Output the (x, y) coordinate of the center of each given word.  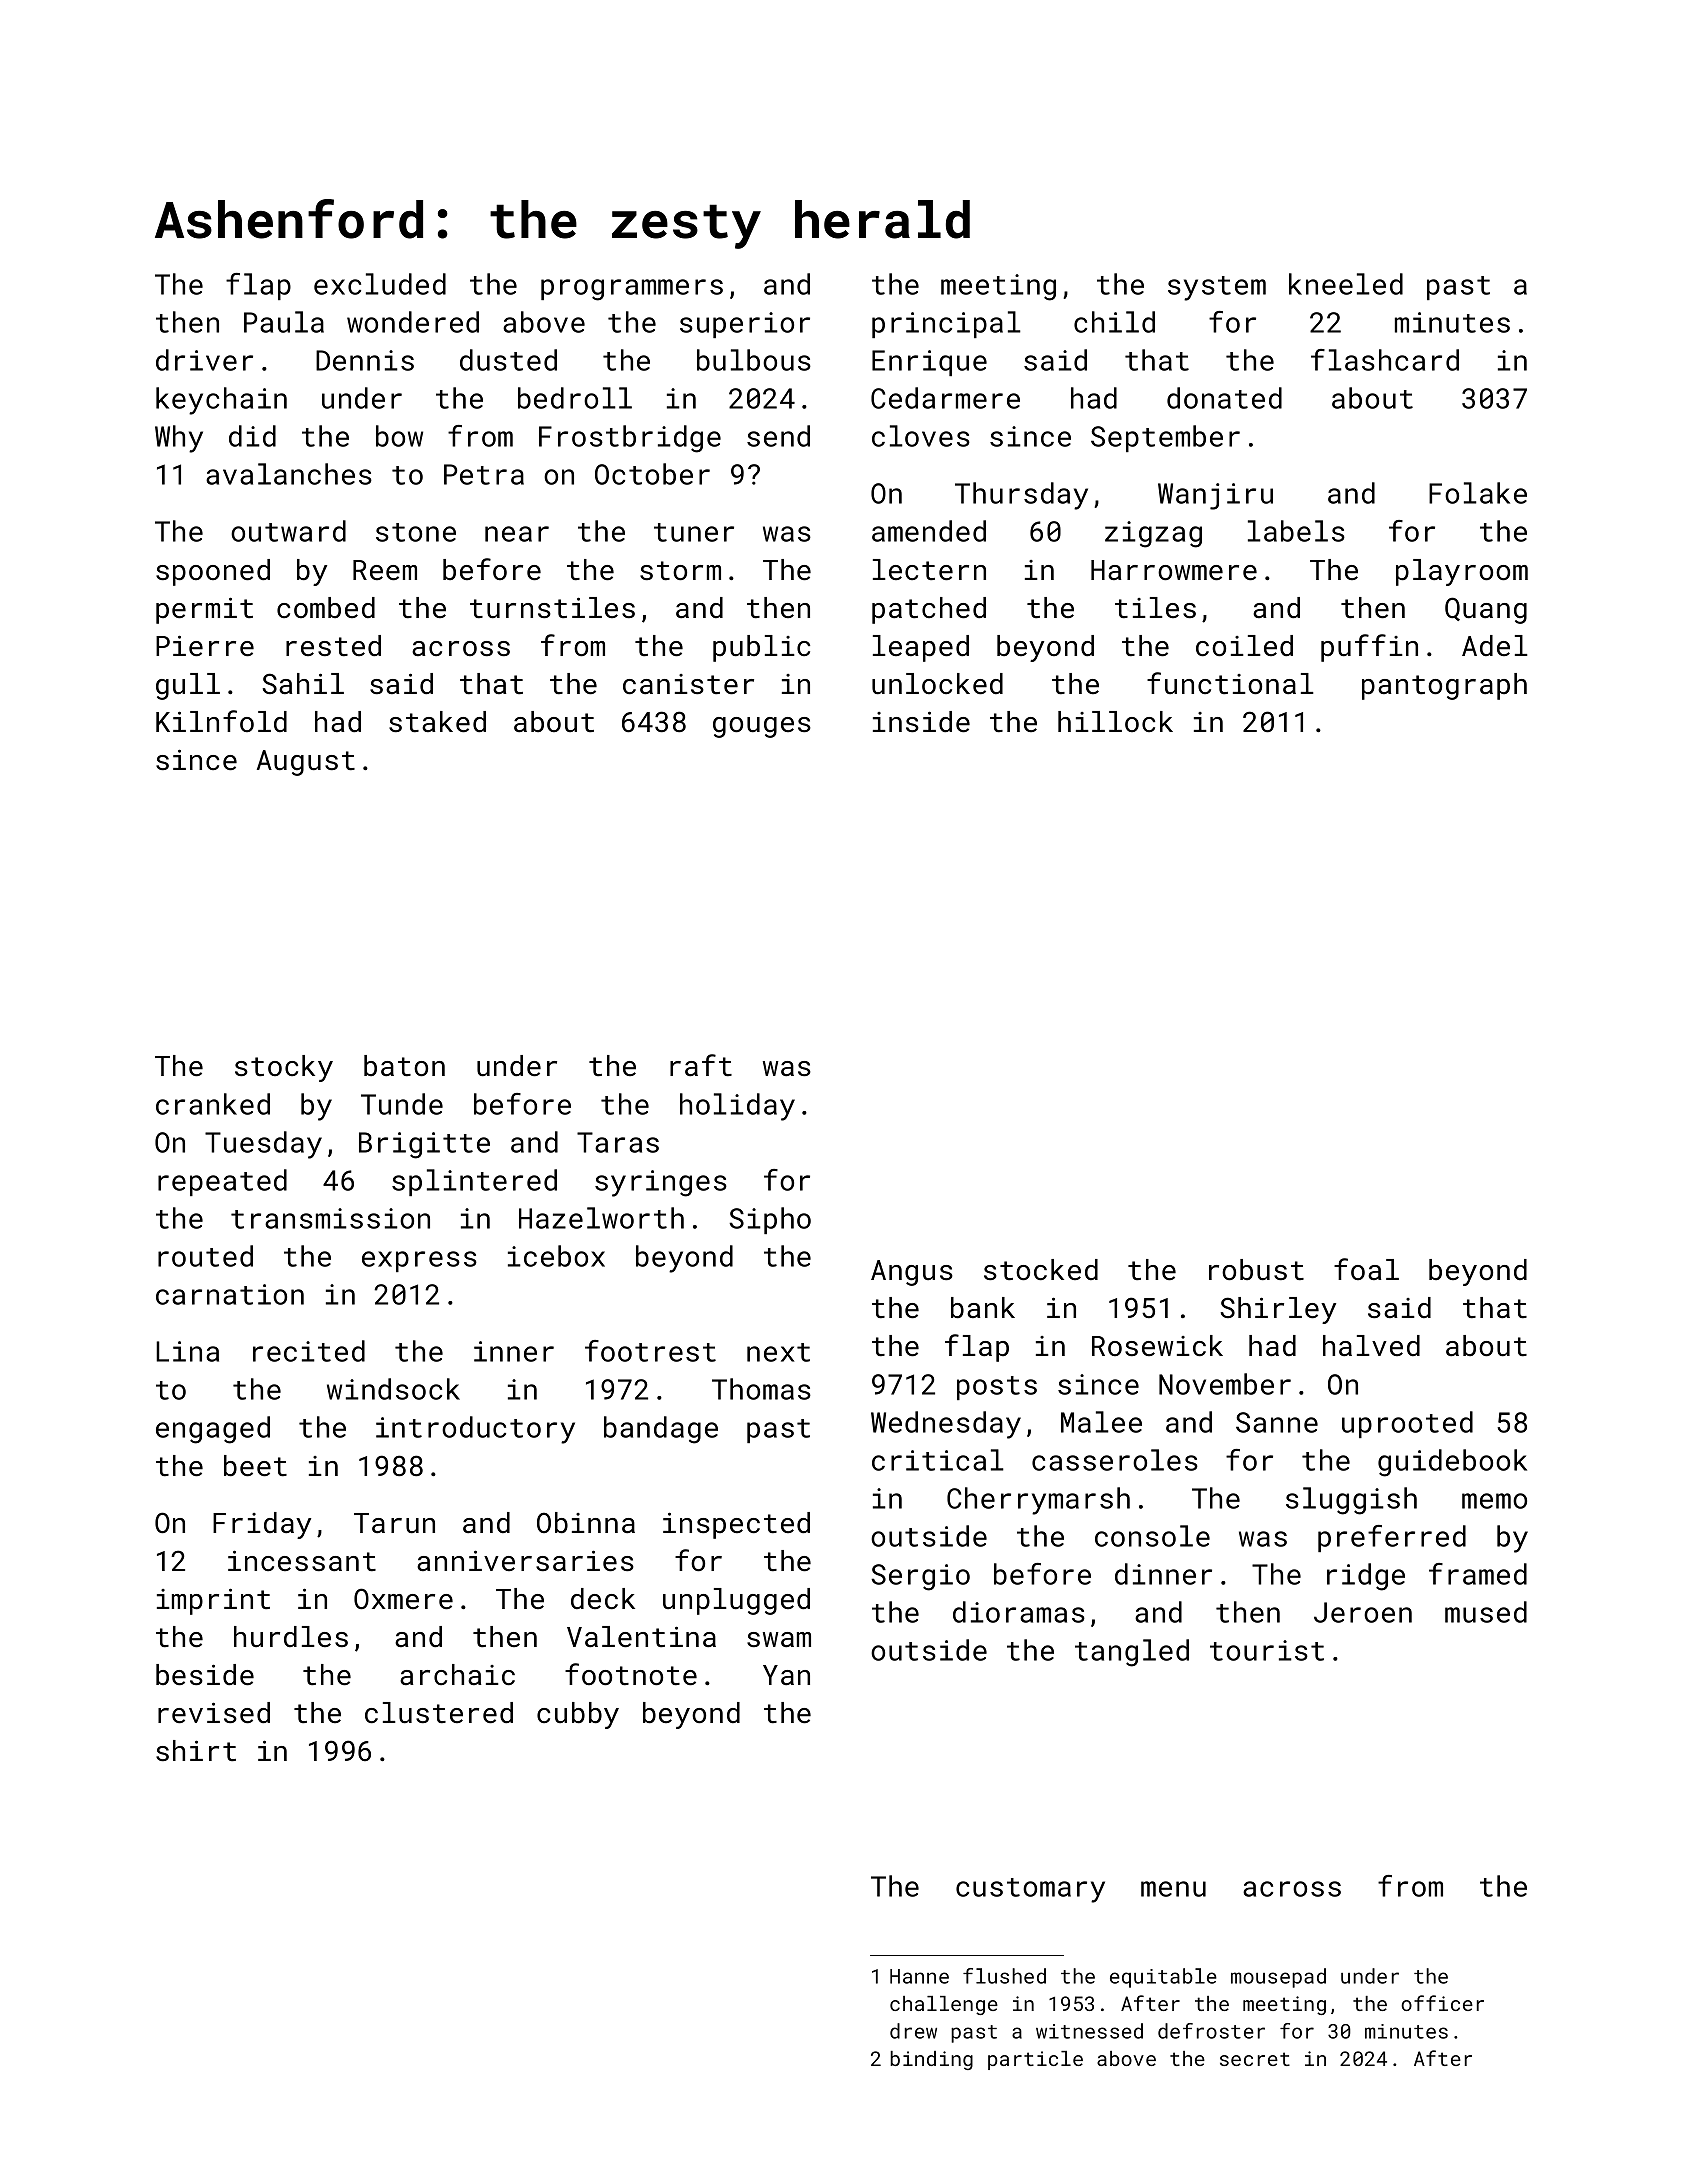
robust (1256, 1270)
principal (946, 324)
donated (1224, 398)
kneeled (1346, 284)
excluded (380, 284)
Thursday (1021, 496)
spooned (213, 572)
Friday (262, 1525)
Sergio (920, 1577)
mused (1486, 1612)
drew (913, 2031)
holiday (737, 1107)
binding (931, 2060)
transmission (330, 1218)
